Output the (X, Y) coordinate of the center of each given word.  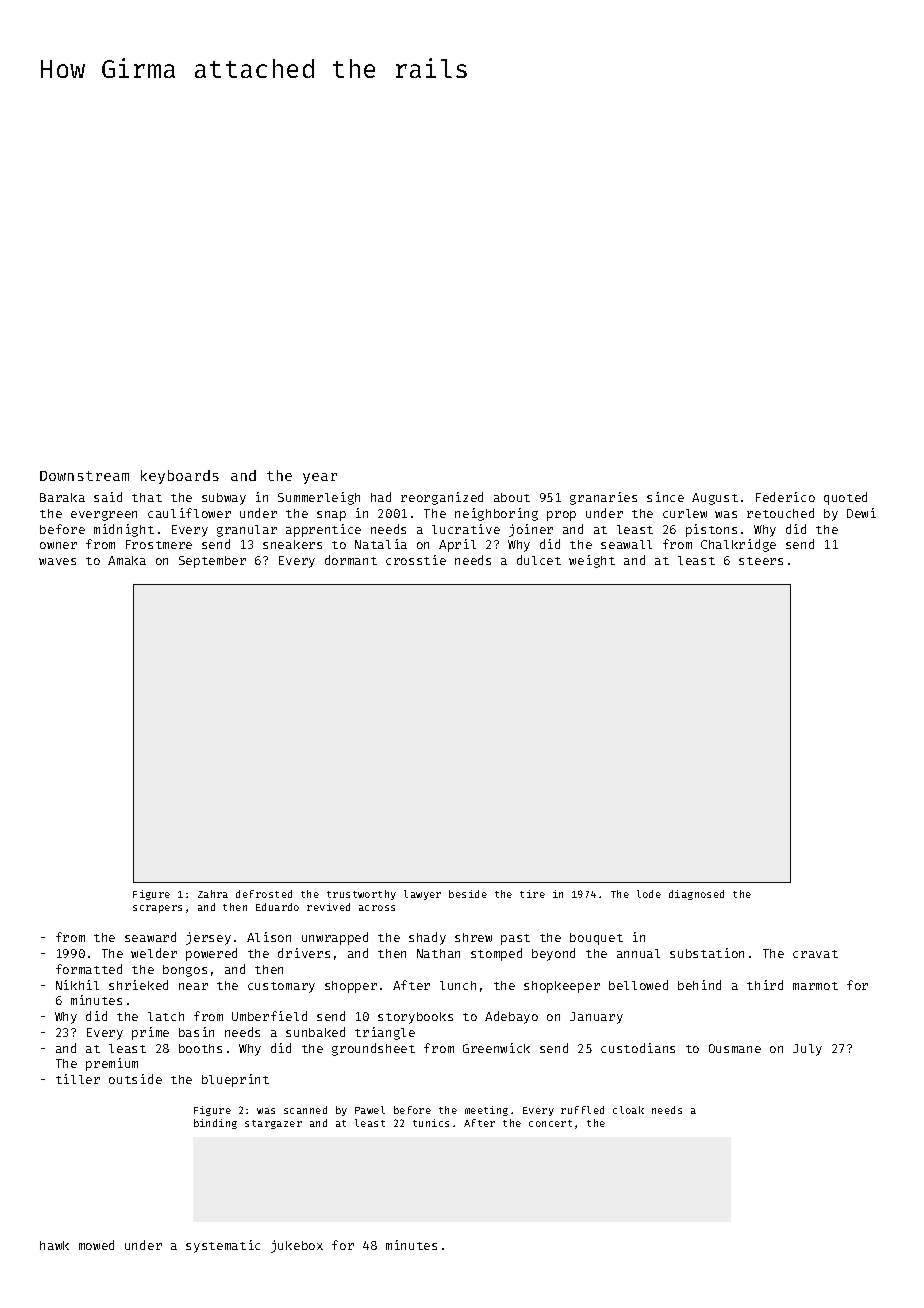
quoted (845, 498)
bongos (185, 971)
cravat (815, 954)
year (320, 478)
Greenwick (496, 1048)
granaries (603, 498)
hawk (54, 1245)
